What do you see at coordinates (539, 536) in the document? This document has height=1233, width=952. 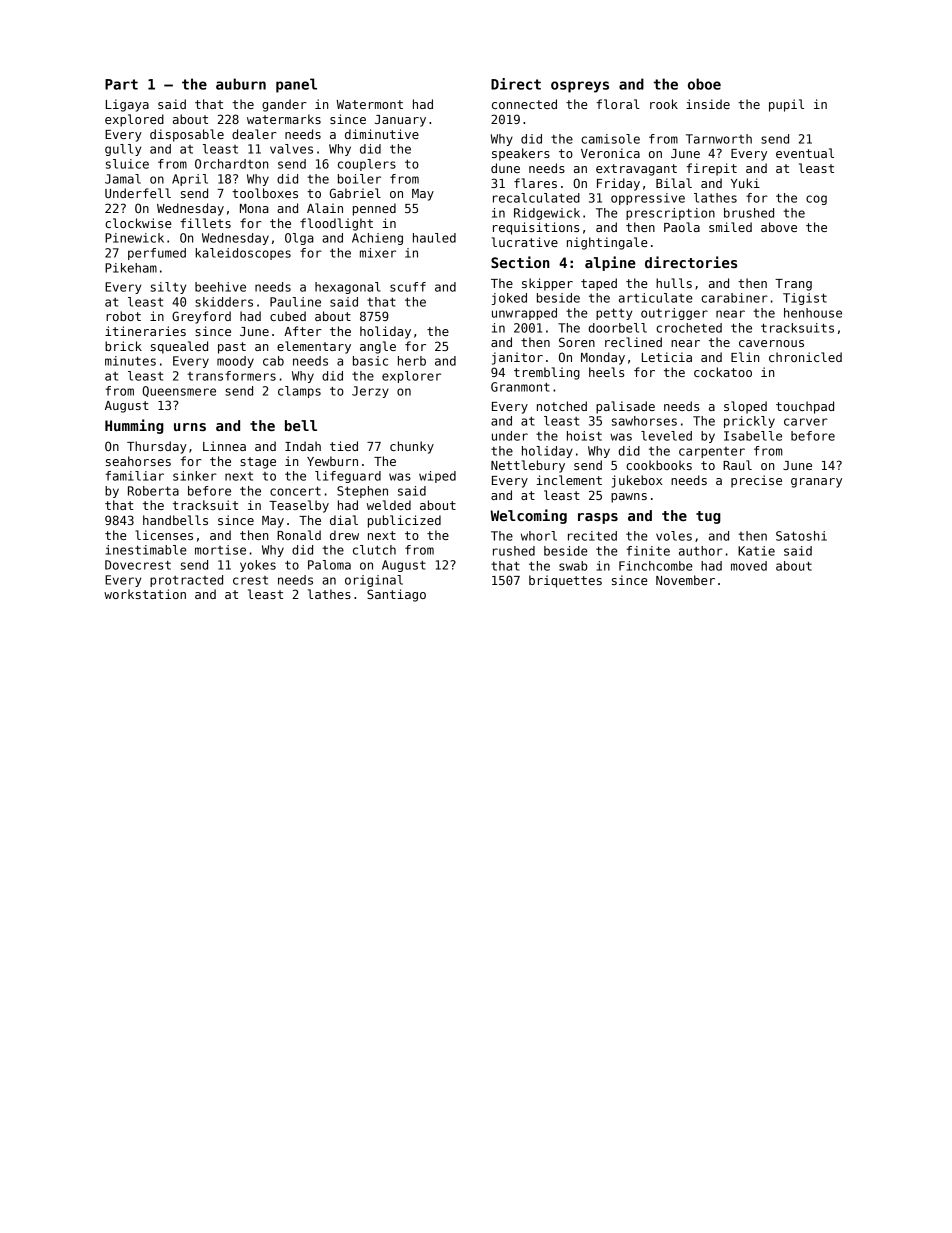 I see `whorl` at bounding box center [539, 536].
